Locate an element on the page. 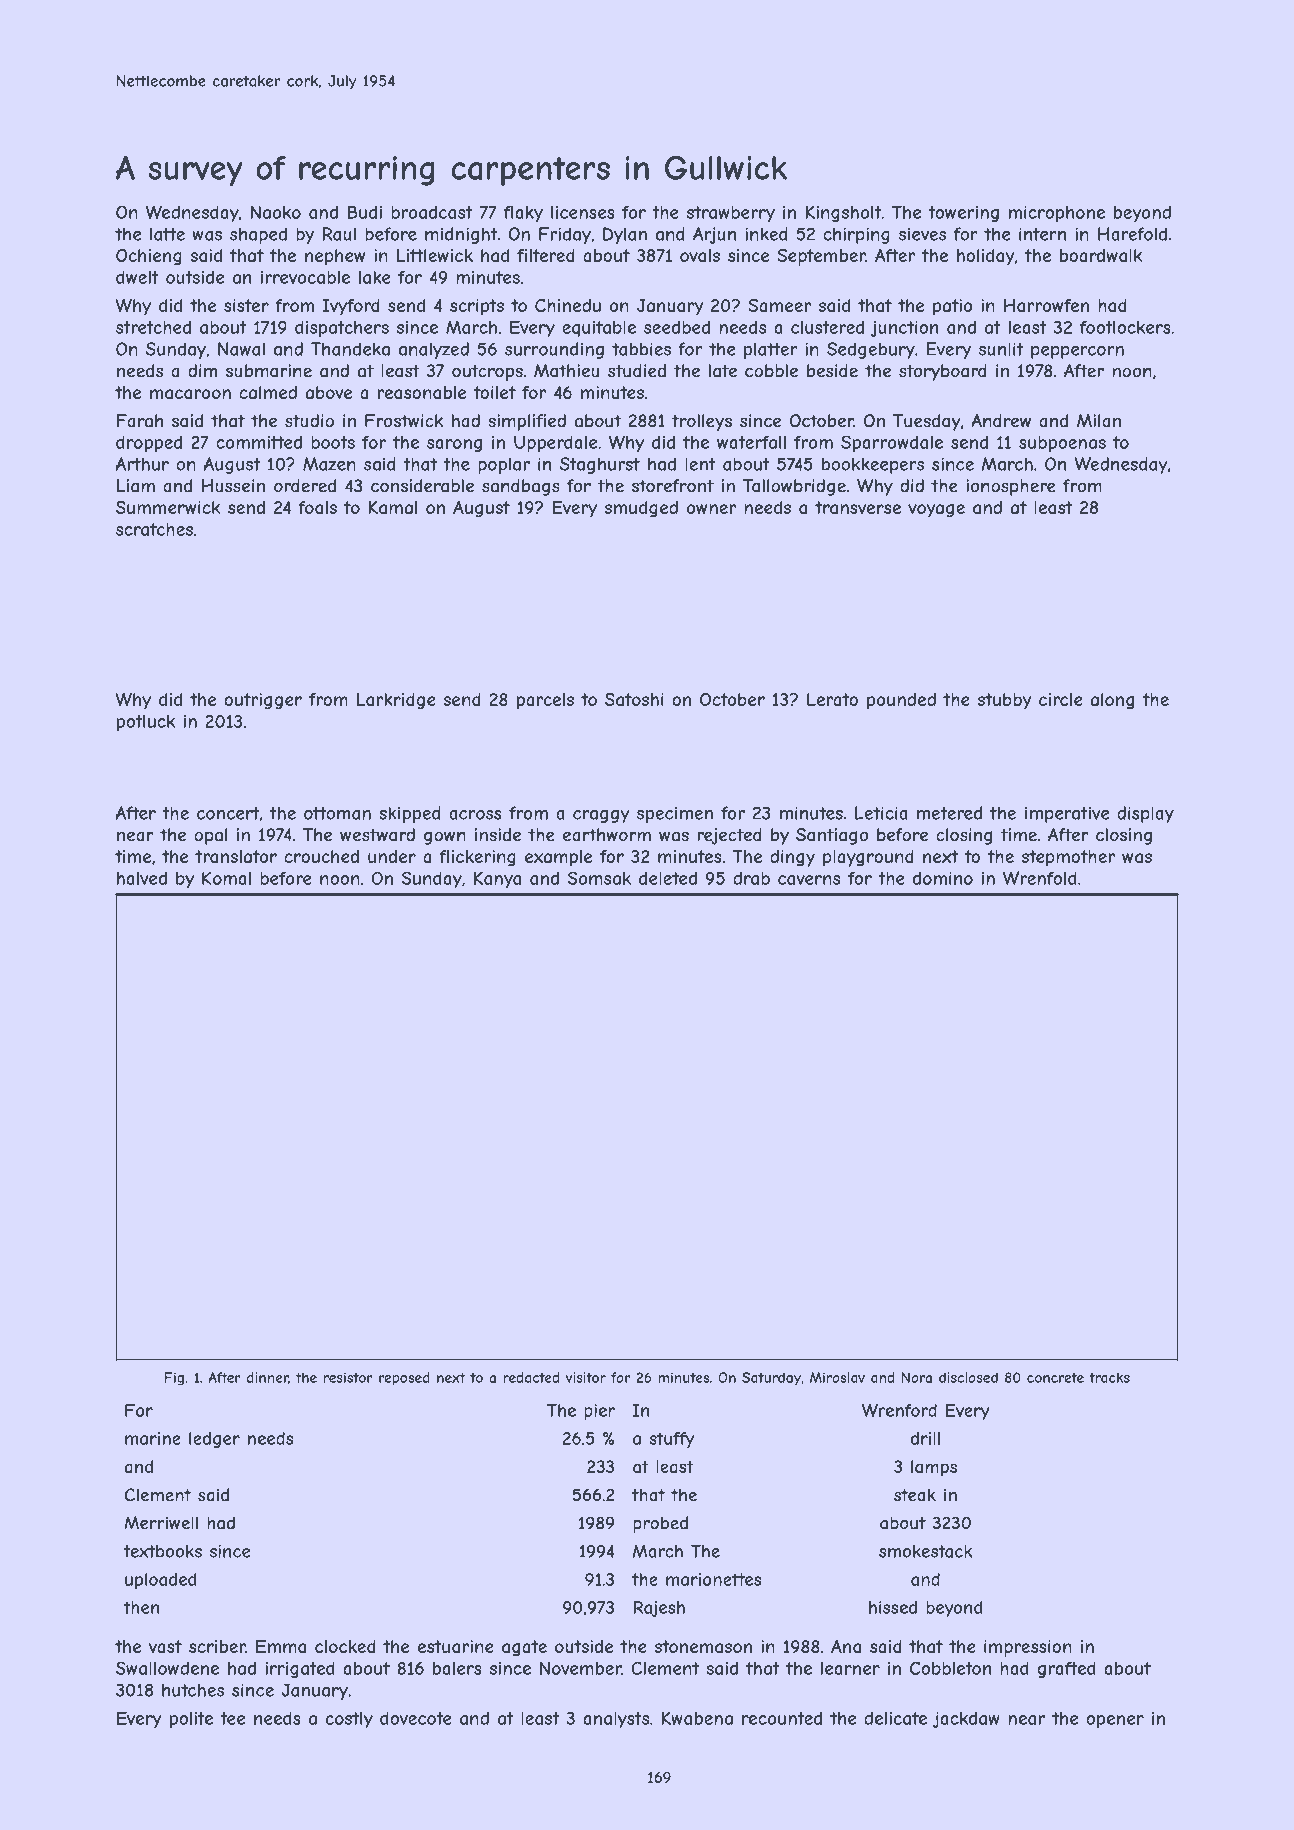 The image size is (1294, 1830). Emma is located at coordinates (281, 1646).
